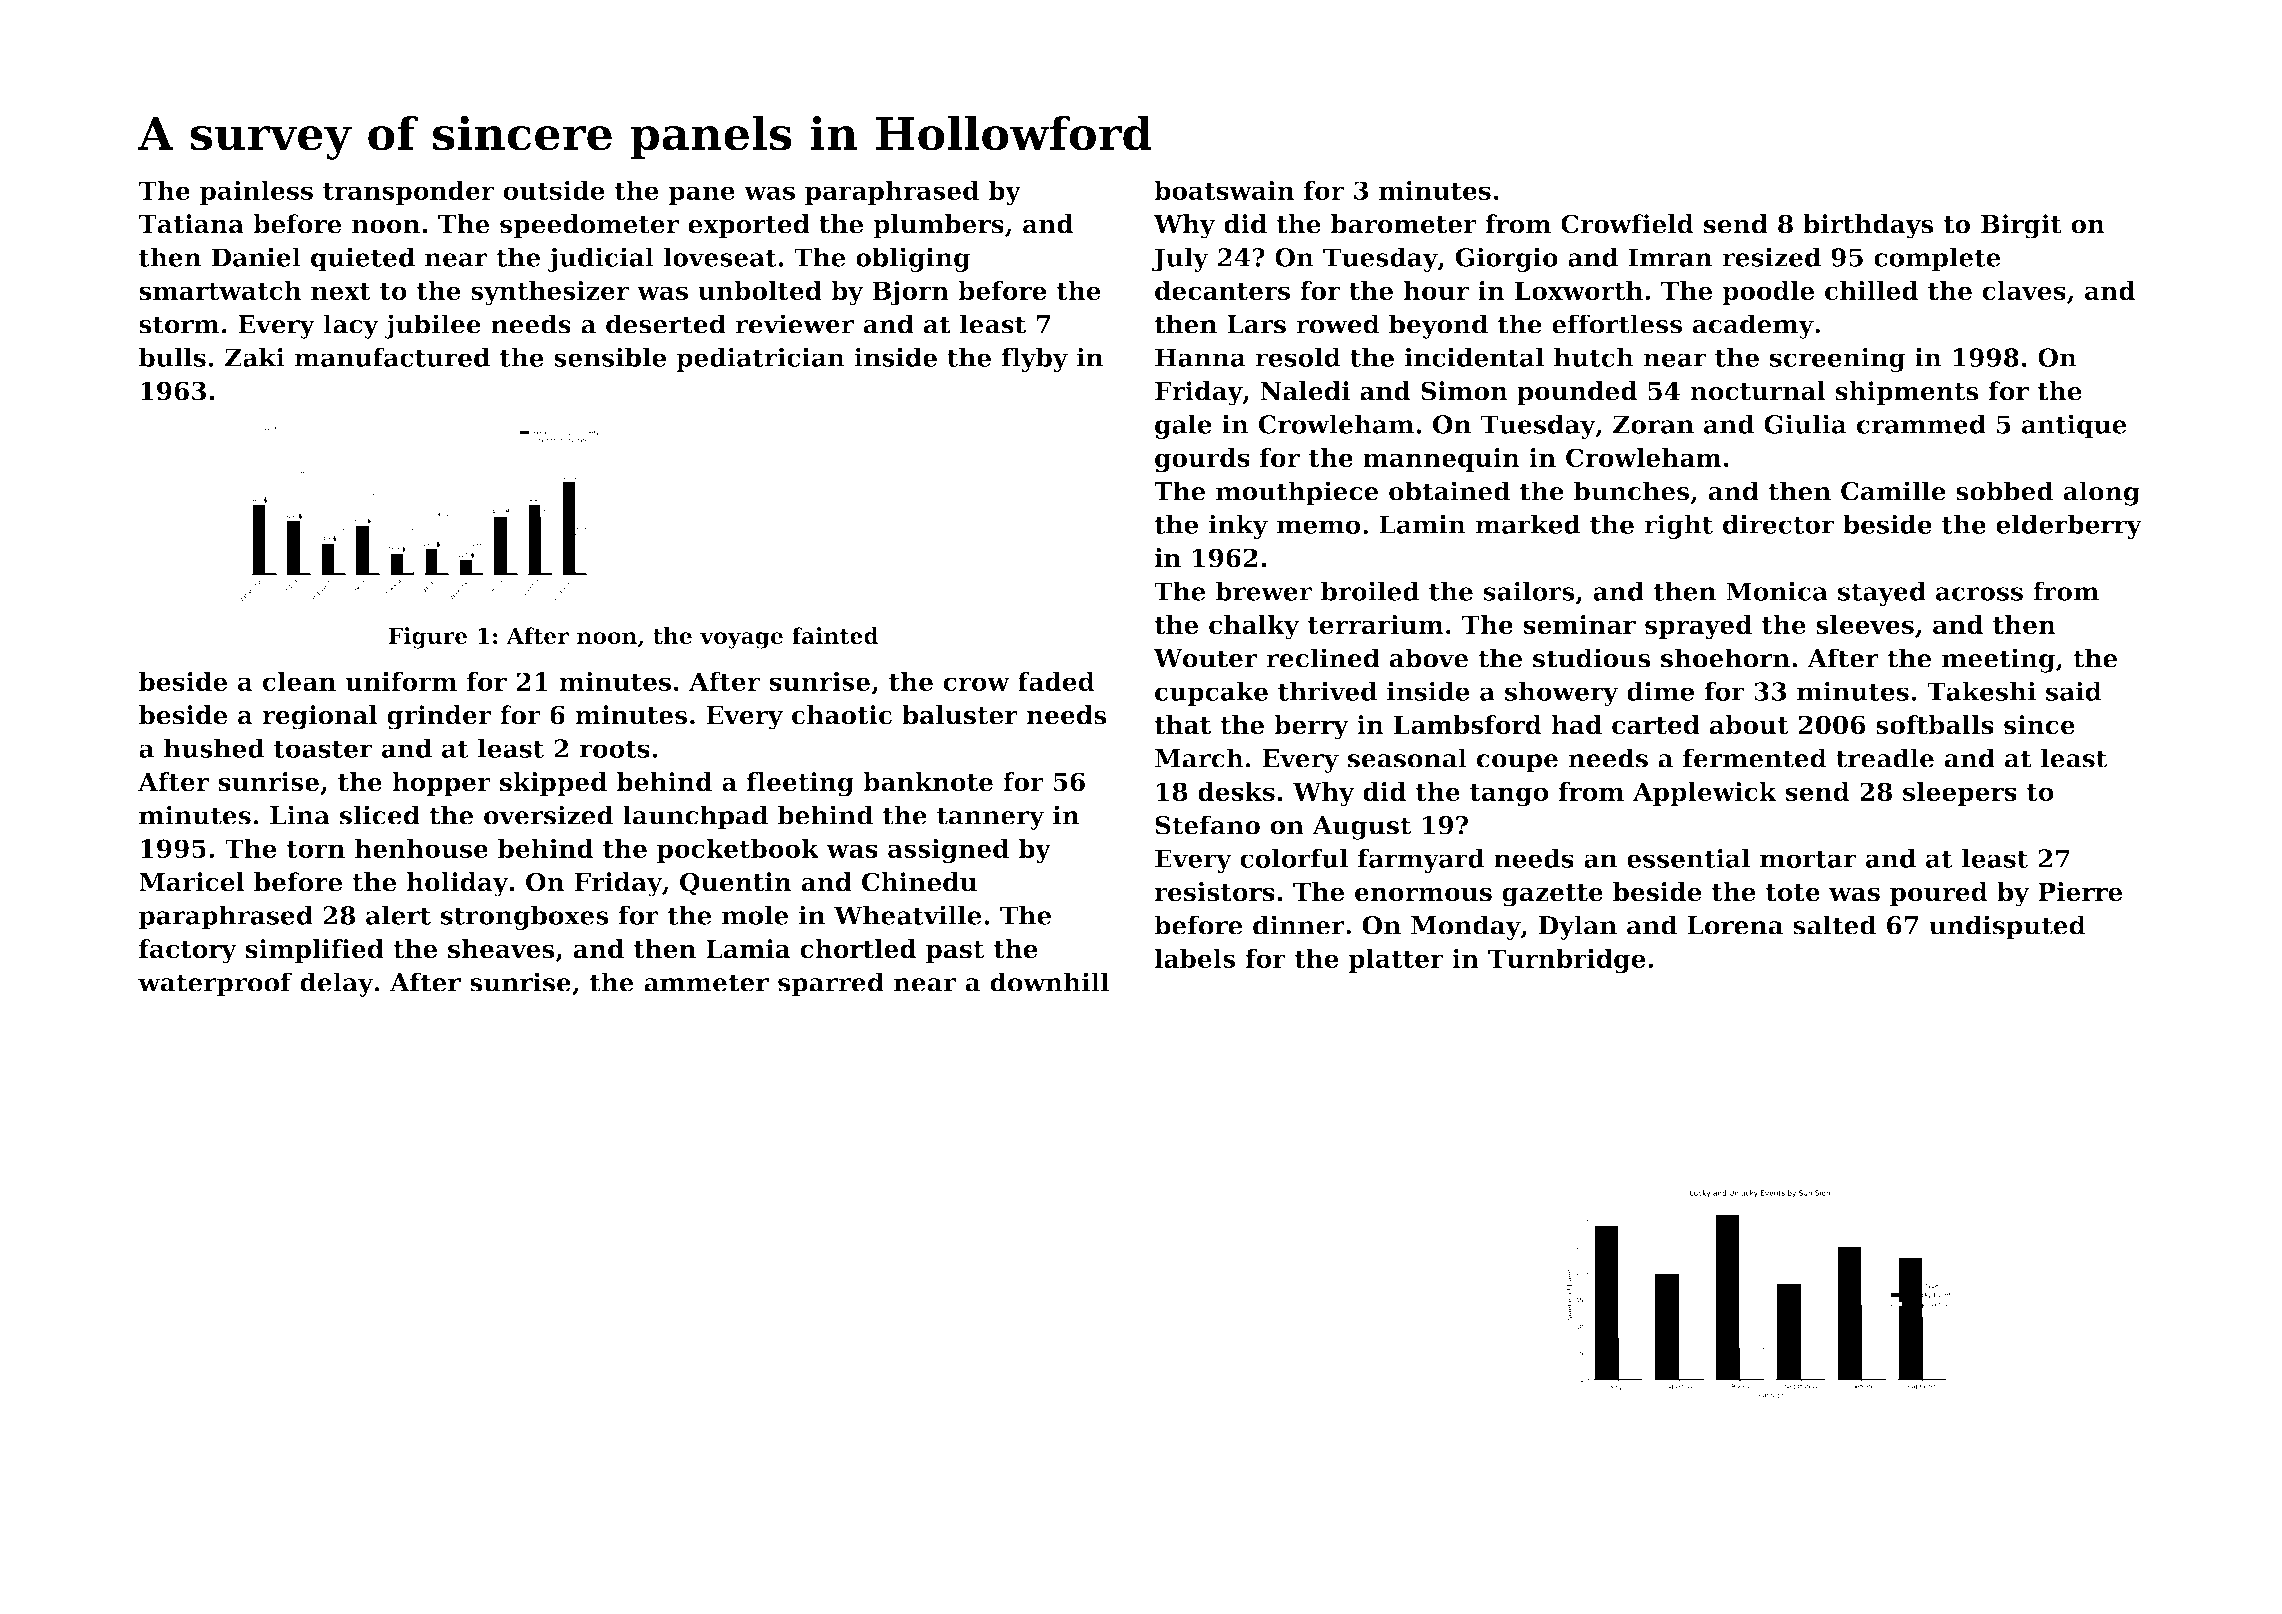 The image size is (2282, 1614). What do you see at coordinates (255, 357) in the image?
I see `Zaki` at bounding box center [255, 357].
